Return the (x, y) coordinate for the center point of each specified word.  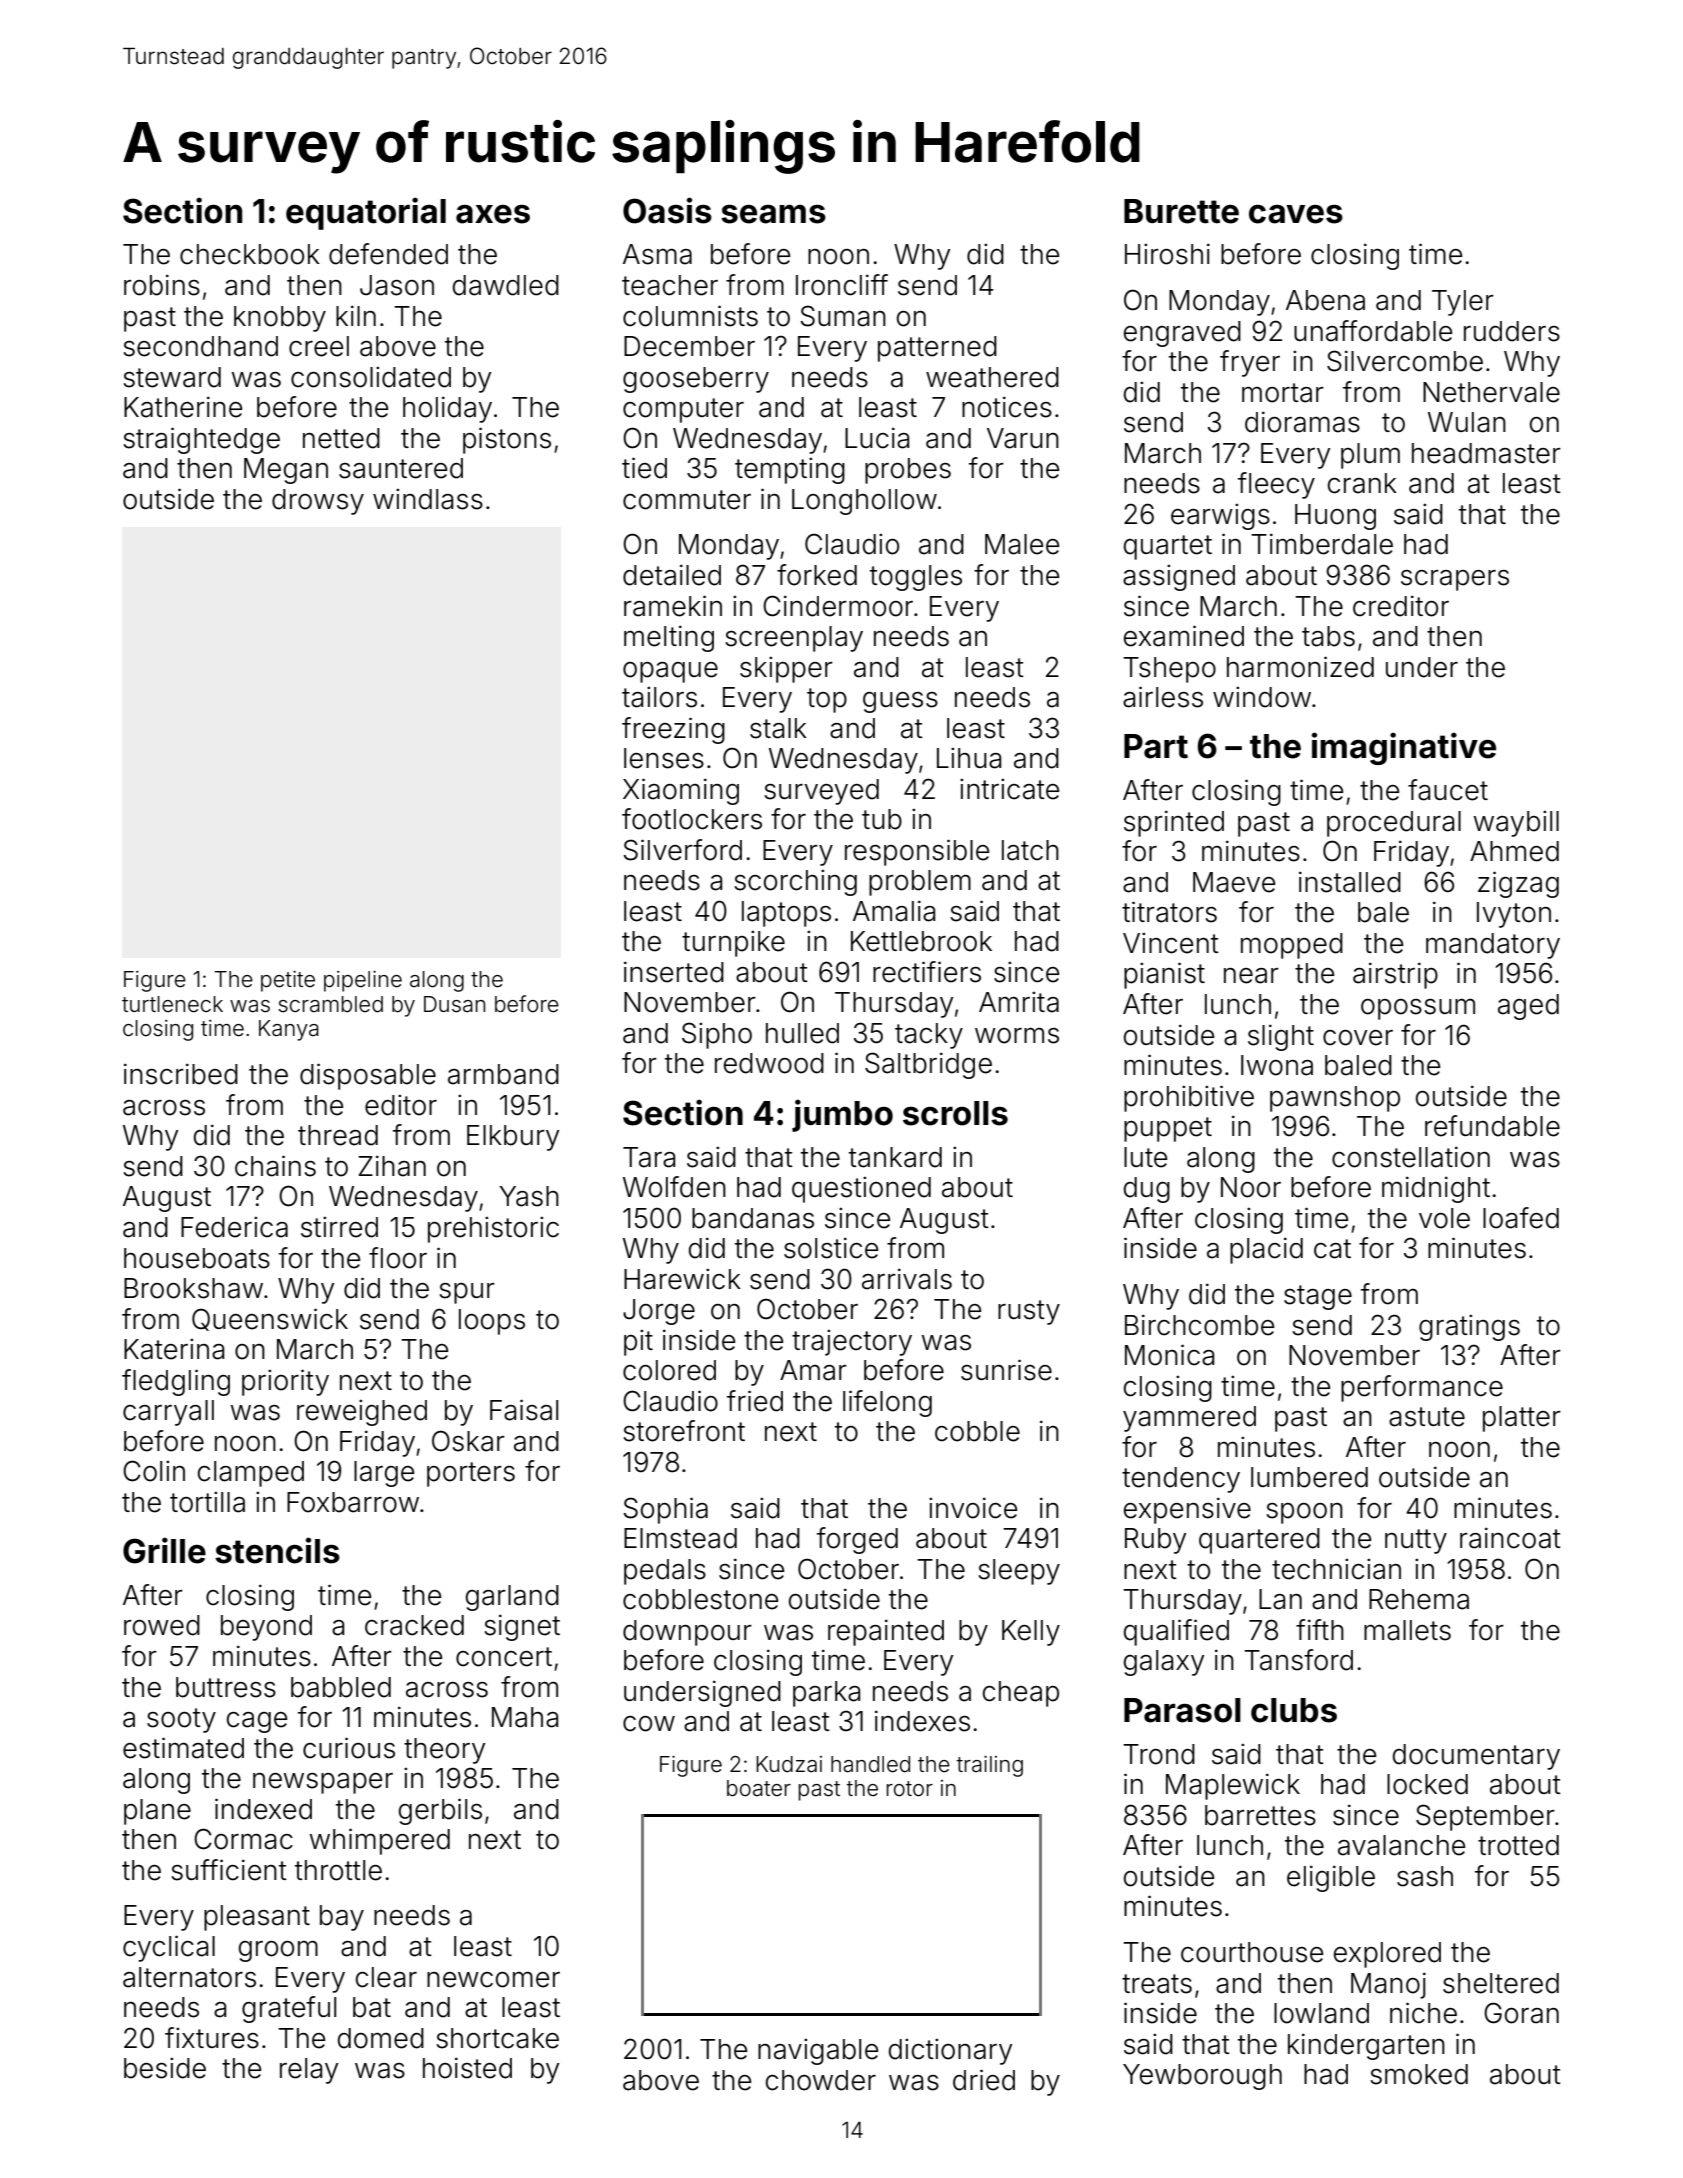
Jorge (659, 1312)
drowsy (318, 502)
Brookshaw (193, 1288)
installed (1350, 882)
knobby (280, 319)
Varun (1023, 438)
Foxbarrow (353, 1502)
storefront (684, 1431)
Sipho (717, 1035)
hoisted (467, 2068)
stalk (778, 728)
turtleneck (172, 1004)
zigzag (1518, 884)
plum (1370, 456)
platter (1522, 1419)
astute (1427, 1417)
